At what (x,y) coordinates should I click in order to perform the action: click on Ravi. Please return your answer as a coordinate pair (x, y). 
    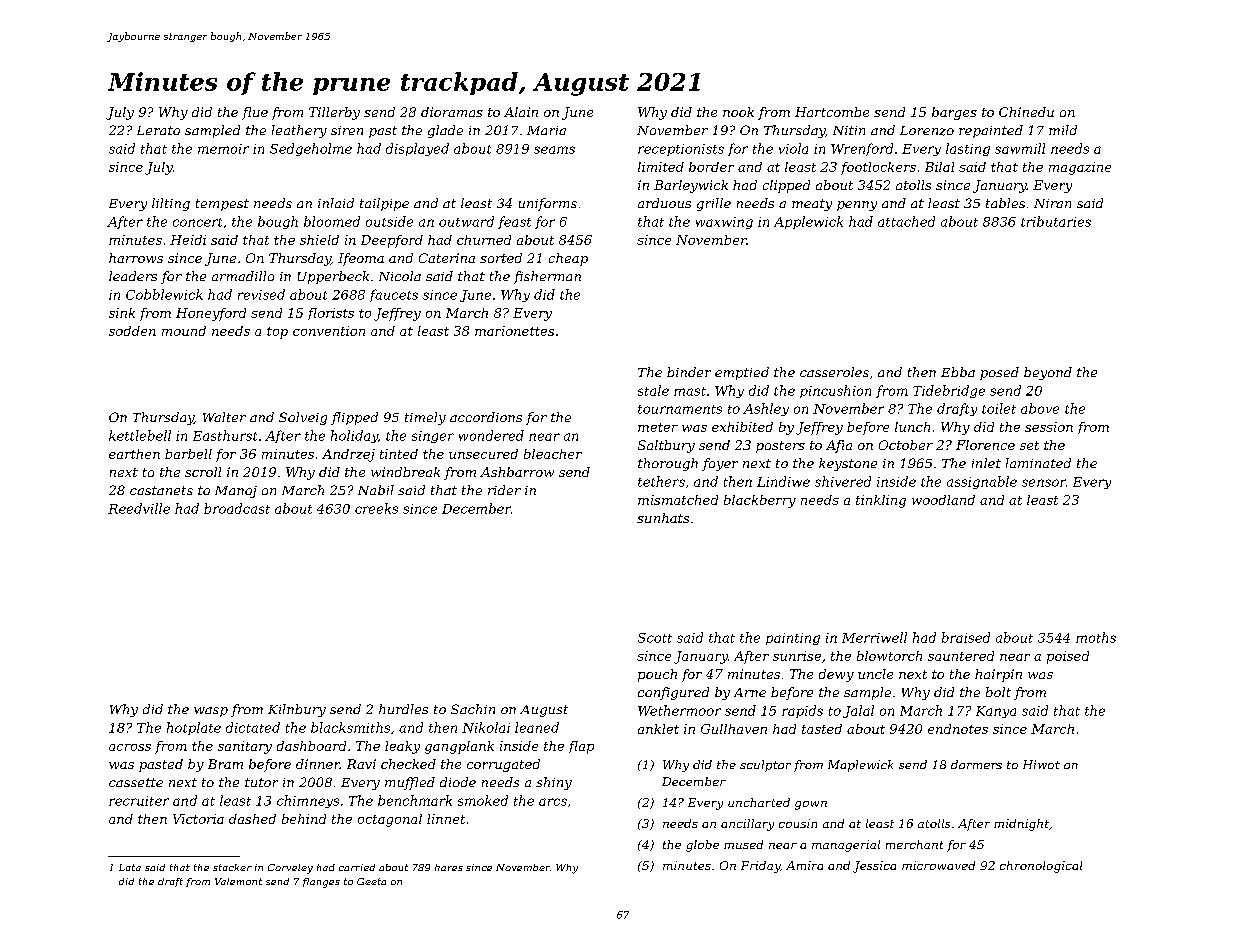
    Looking at the image, I should click on (361, 764).
